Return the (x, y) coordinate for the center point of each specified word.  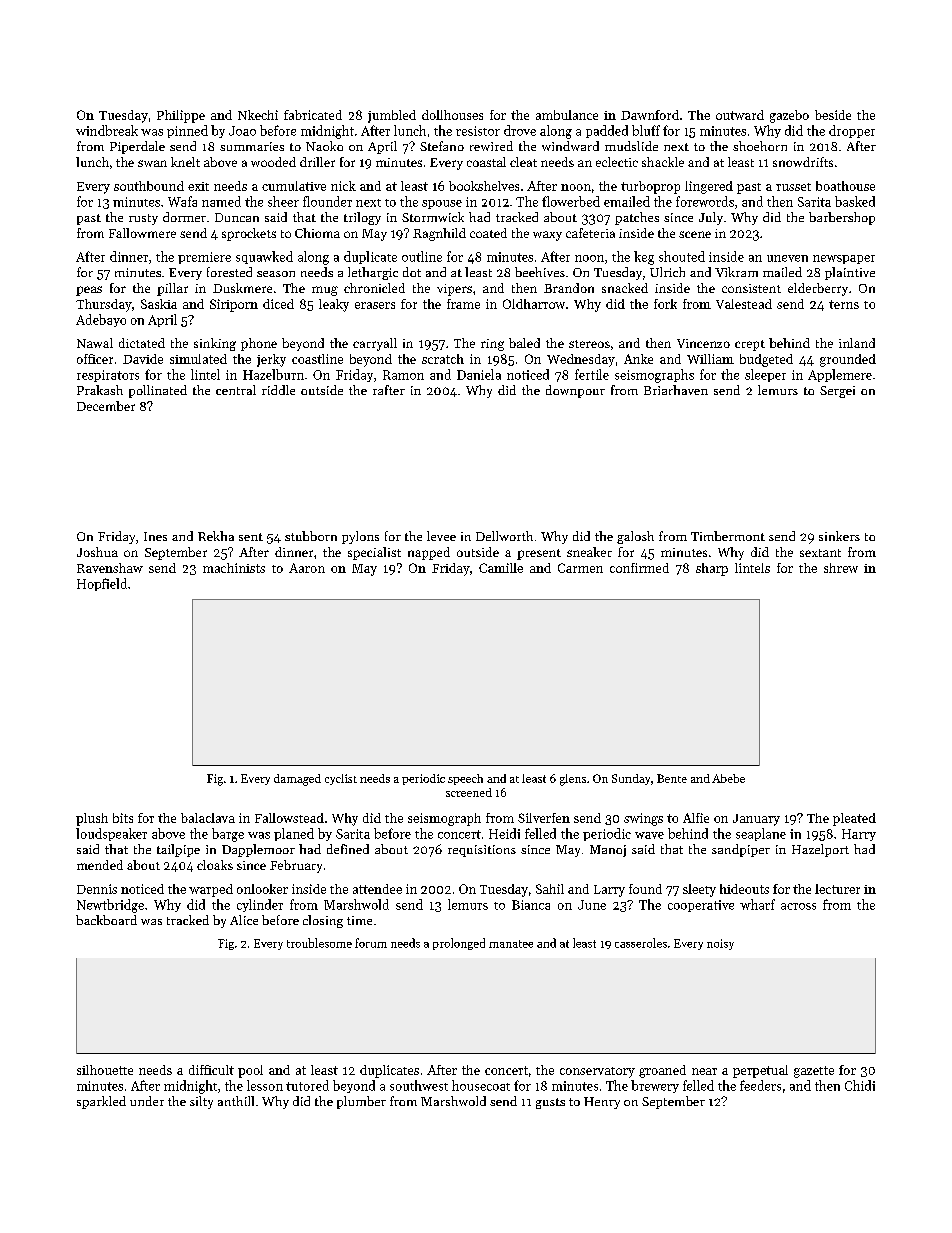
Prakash (100, 390)
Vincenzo (703, 343)
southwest (419, 1085)
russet (793, 187)
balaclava (208, 818)
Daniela (479, 374)
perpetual (760, 1071)
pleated (854, 819)
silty (201, 1102)
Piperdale (137, 147)
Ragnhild (439, 234)
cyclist (341, 779)
